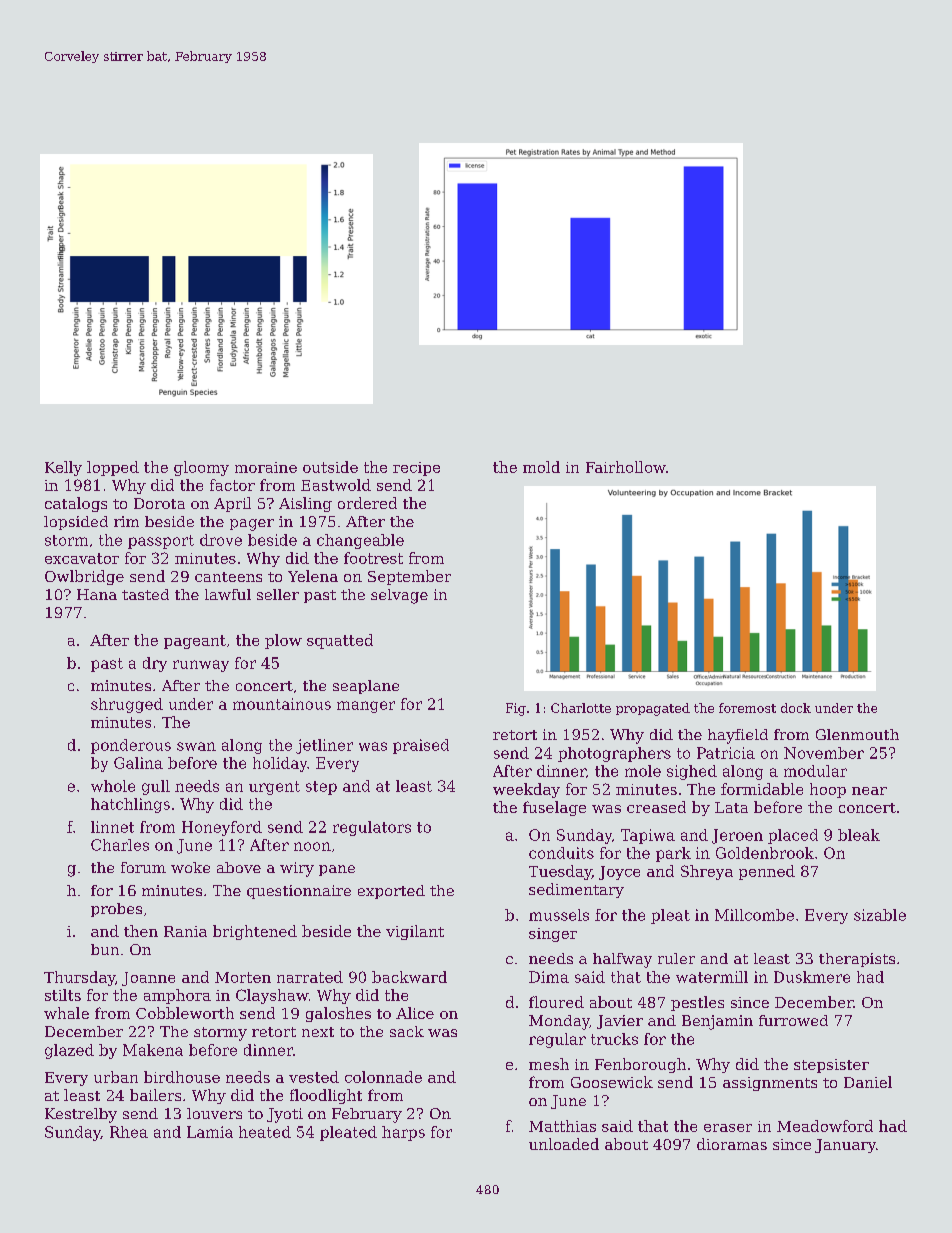  Describe the element at coordinates (105, 949) in the image. I see `bun` at that location.
